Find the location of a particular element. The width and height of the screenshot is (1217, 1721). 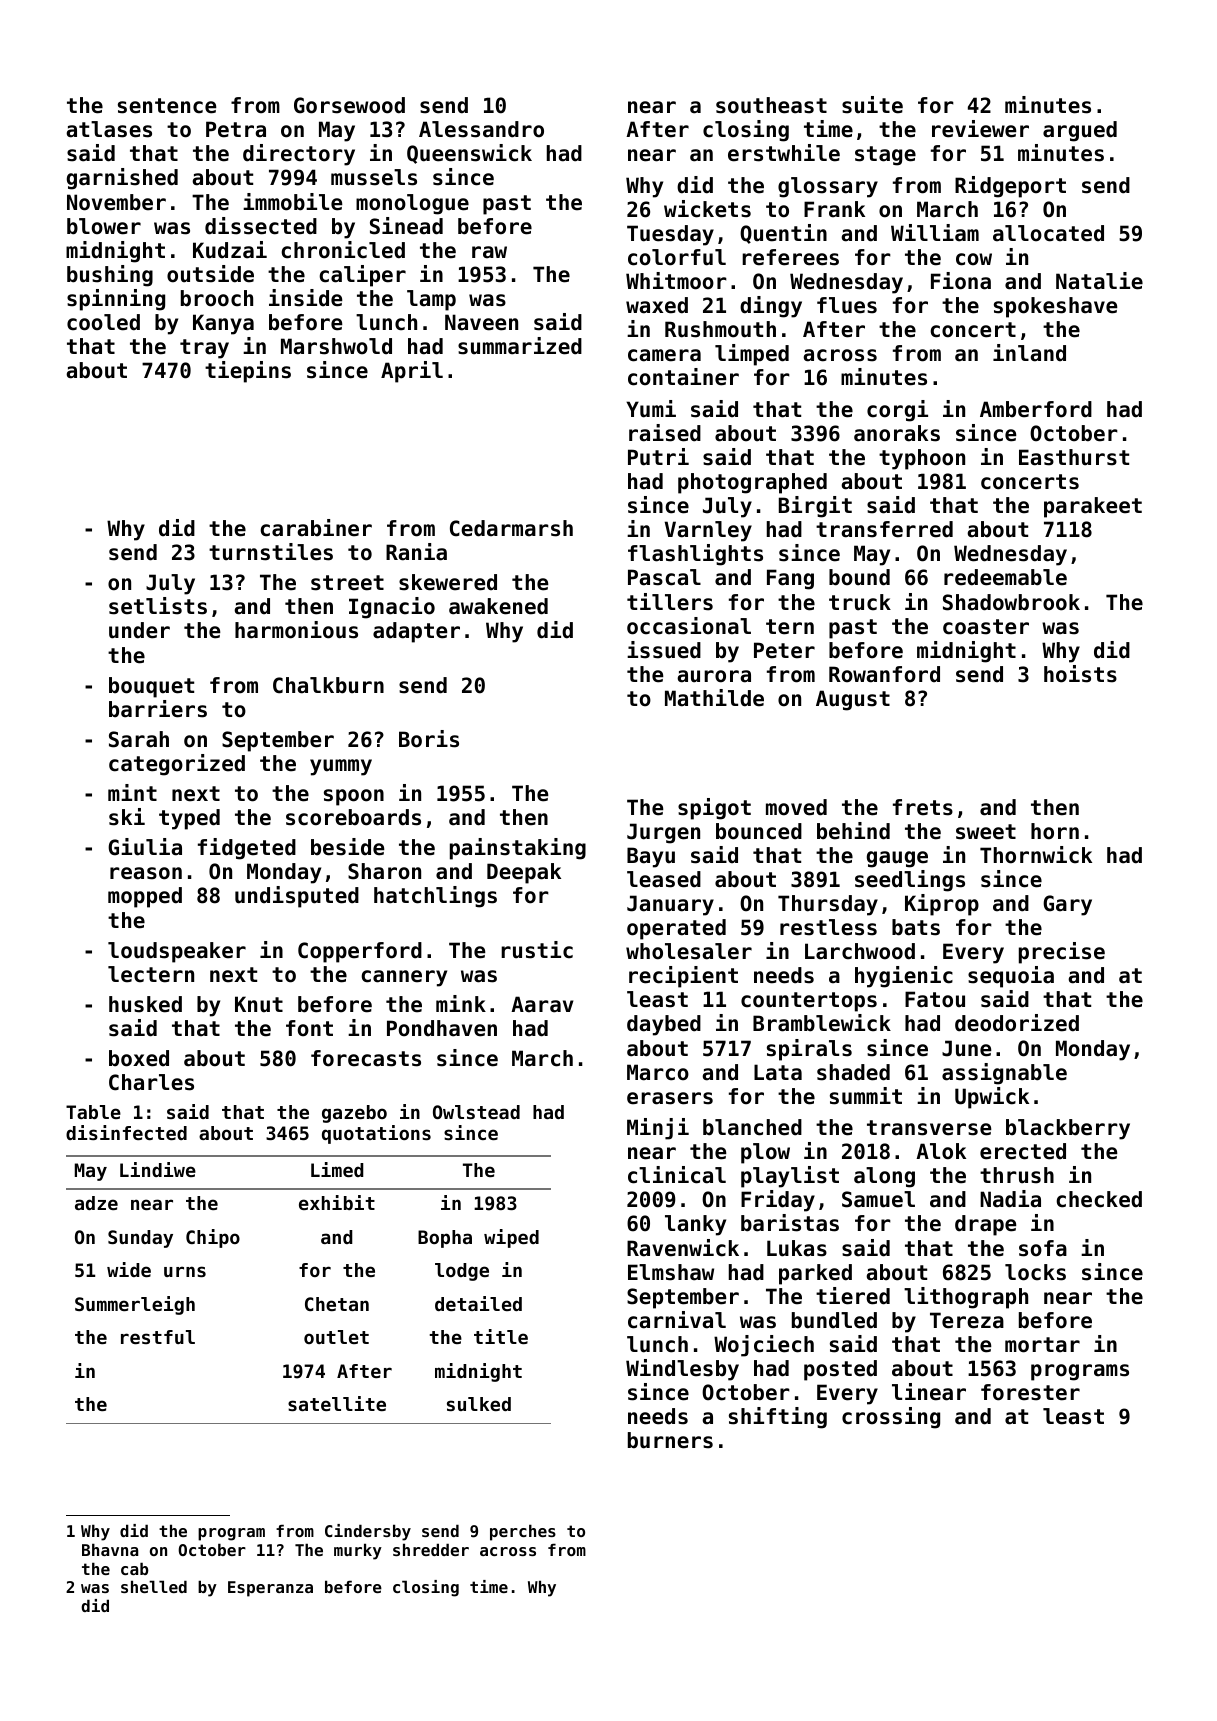

undisputed is located at coordinates (297, 897).
